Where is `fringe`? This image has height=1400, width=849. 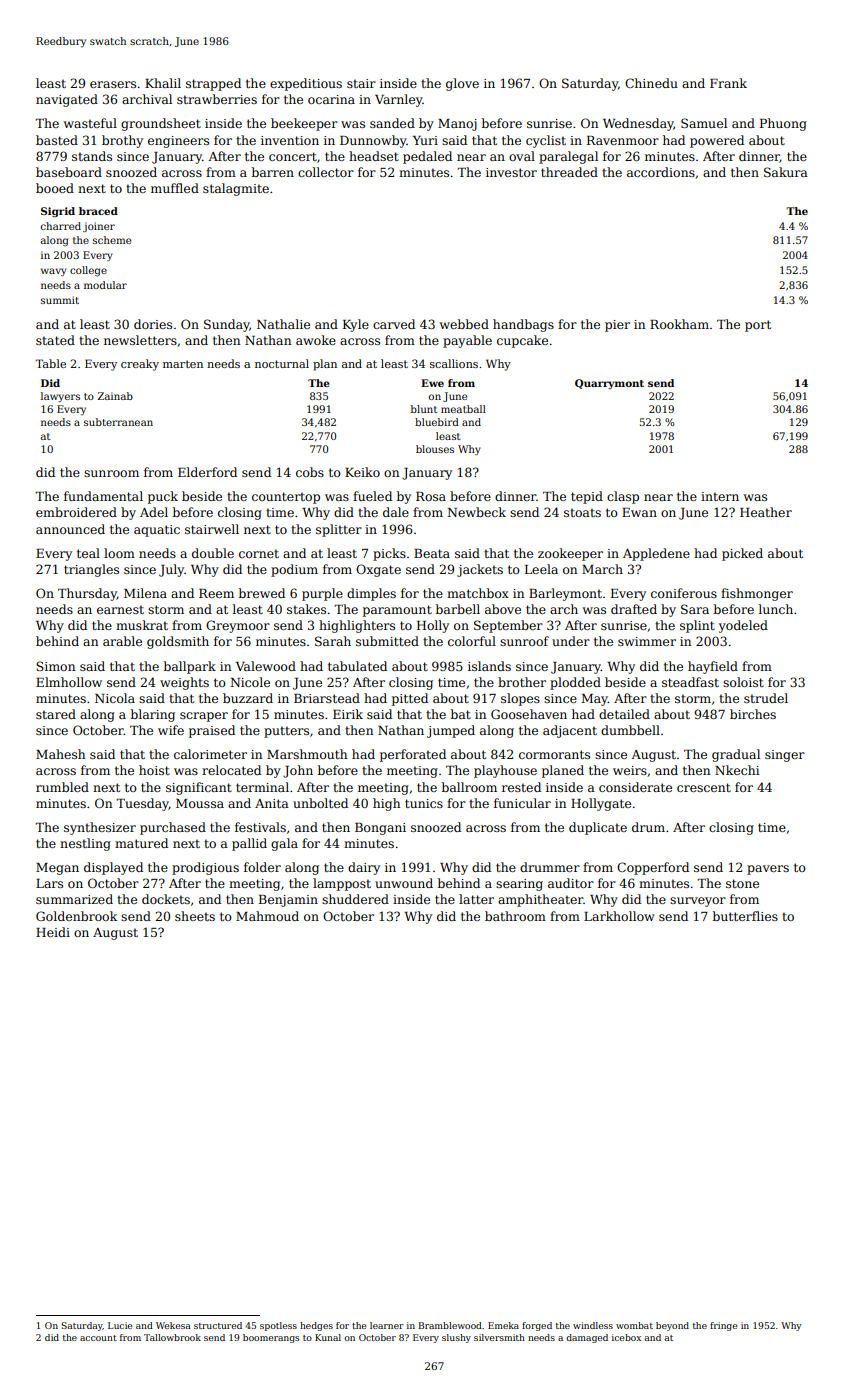 fringe is located at coordinates (723, 1326).
